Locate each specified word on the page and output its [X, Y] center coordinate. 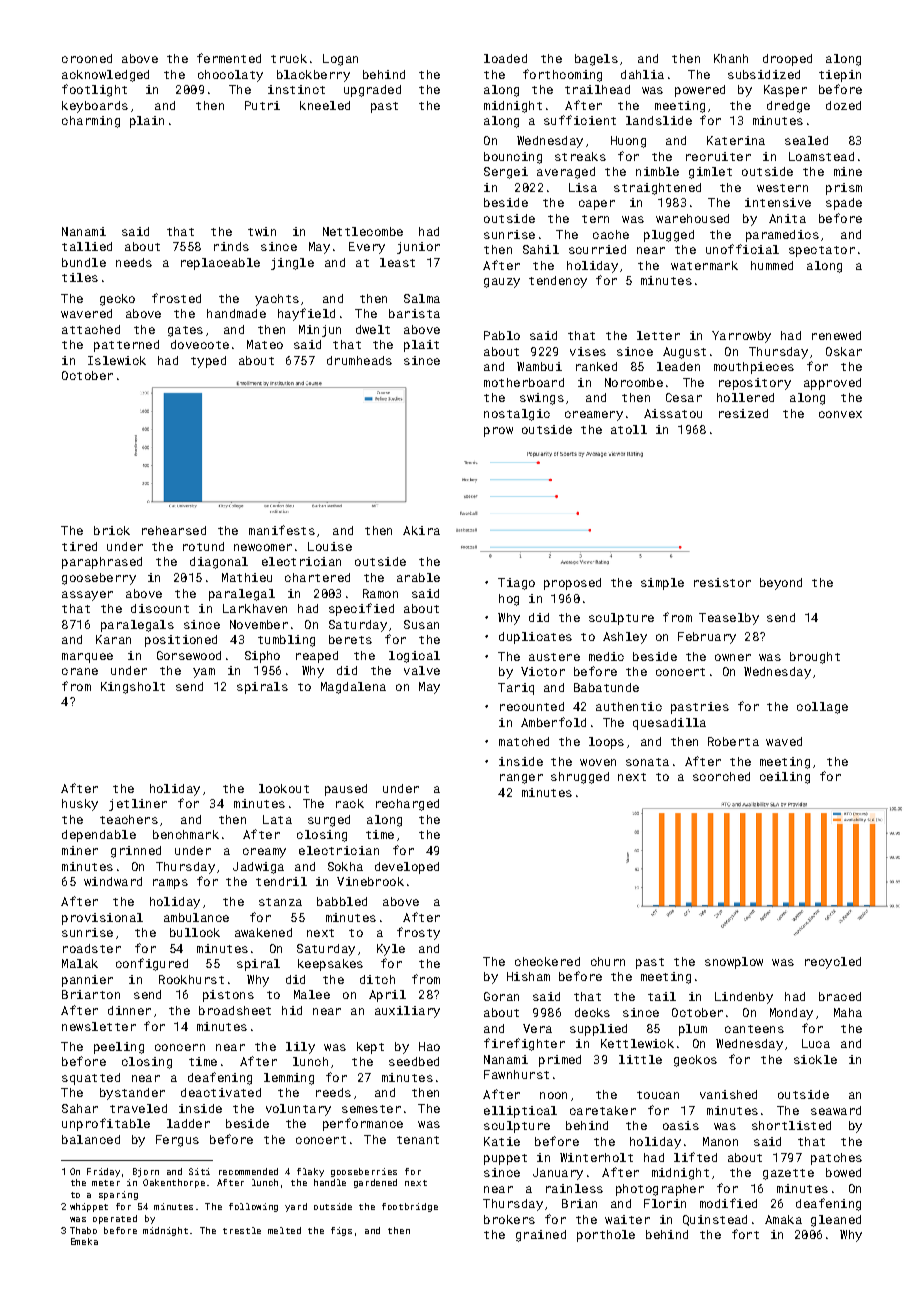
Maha [848, 1012]
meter [106, 1183]
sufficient [580, 120]
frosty [418, 933]
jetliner [138, 805]
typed [208, 362]
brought [815, 658]
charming [91, 122]
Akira [421, 530]
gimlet [710, 173]
